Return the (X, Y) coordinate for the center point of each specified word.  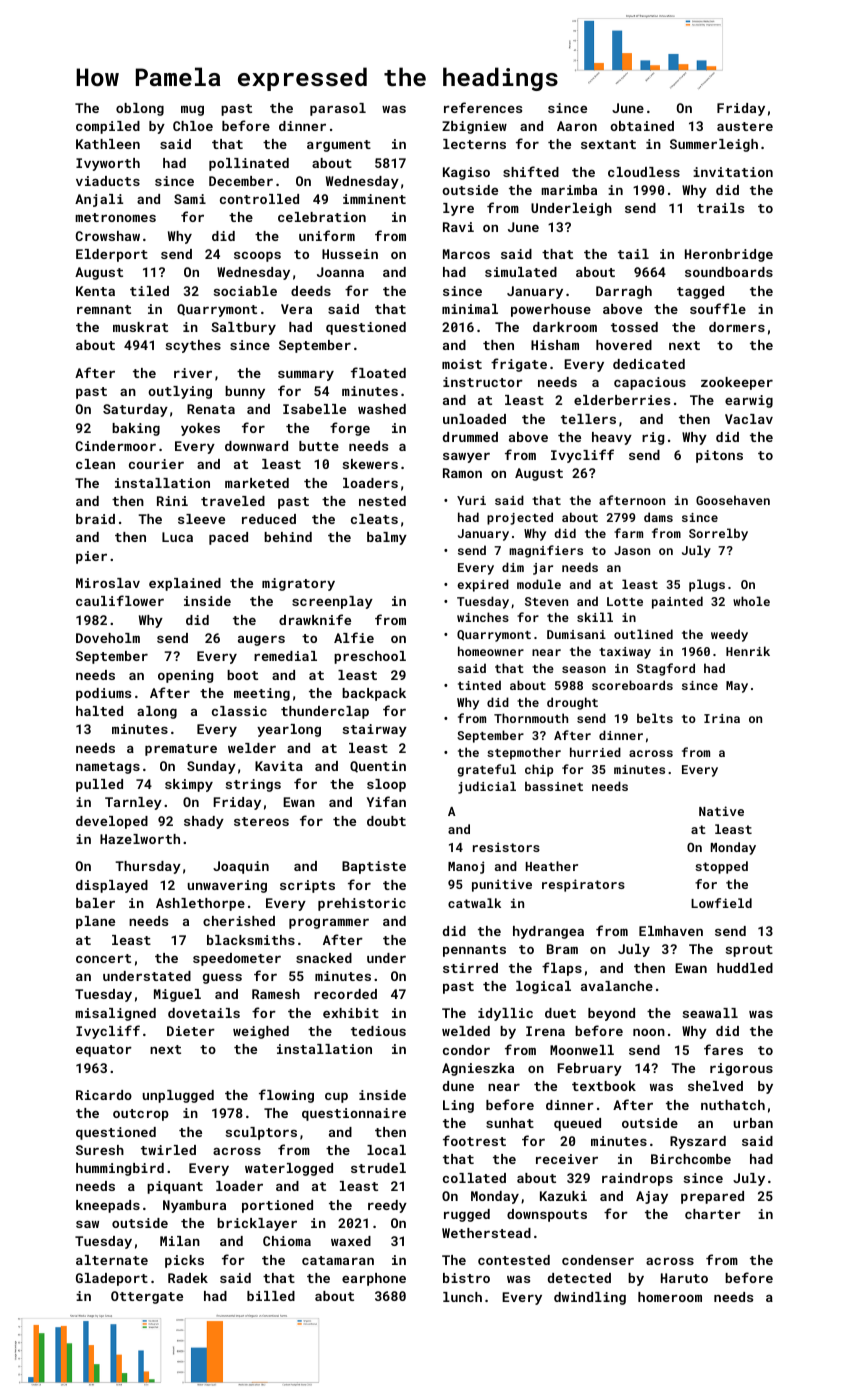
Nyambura (194, 1206)
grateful (486, 770)
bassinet (554, 786)
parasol (338, 109)
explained (185, 584)
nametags (108, 768)
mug (192, 110)
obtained (642, 126)
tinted (479, 685)
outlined (643, 634)
